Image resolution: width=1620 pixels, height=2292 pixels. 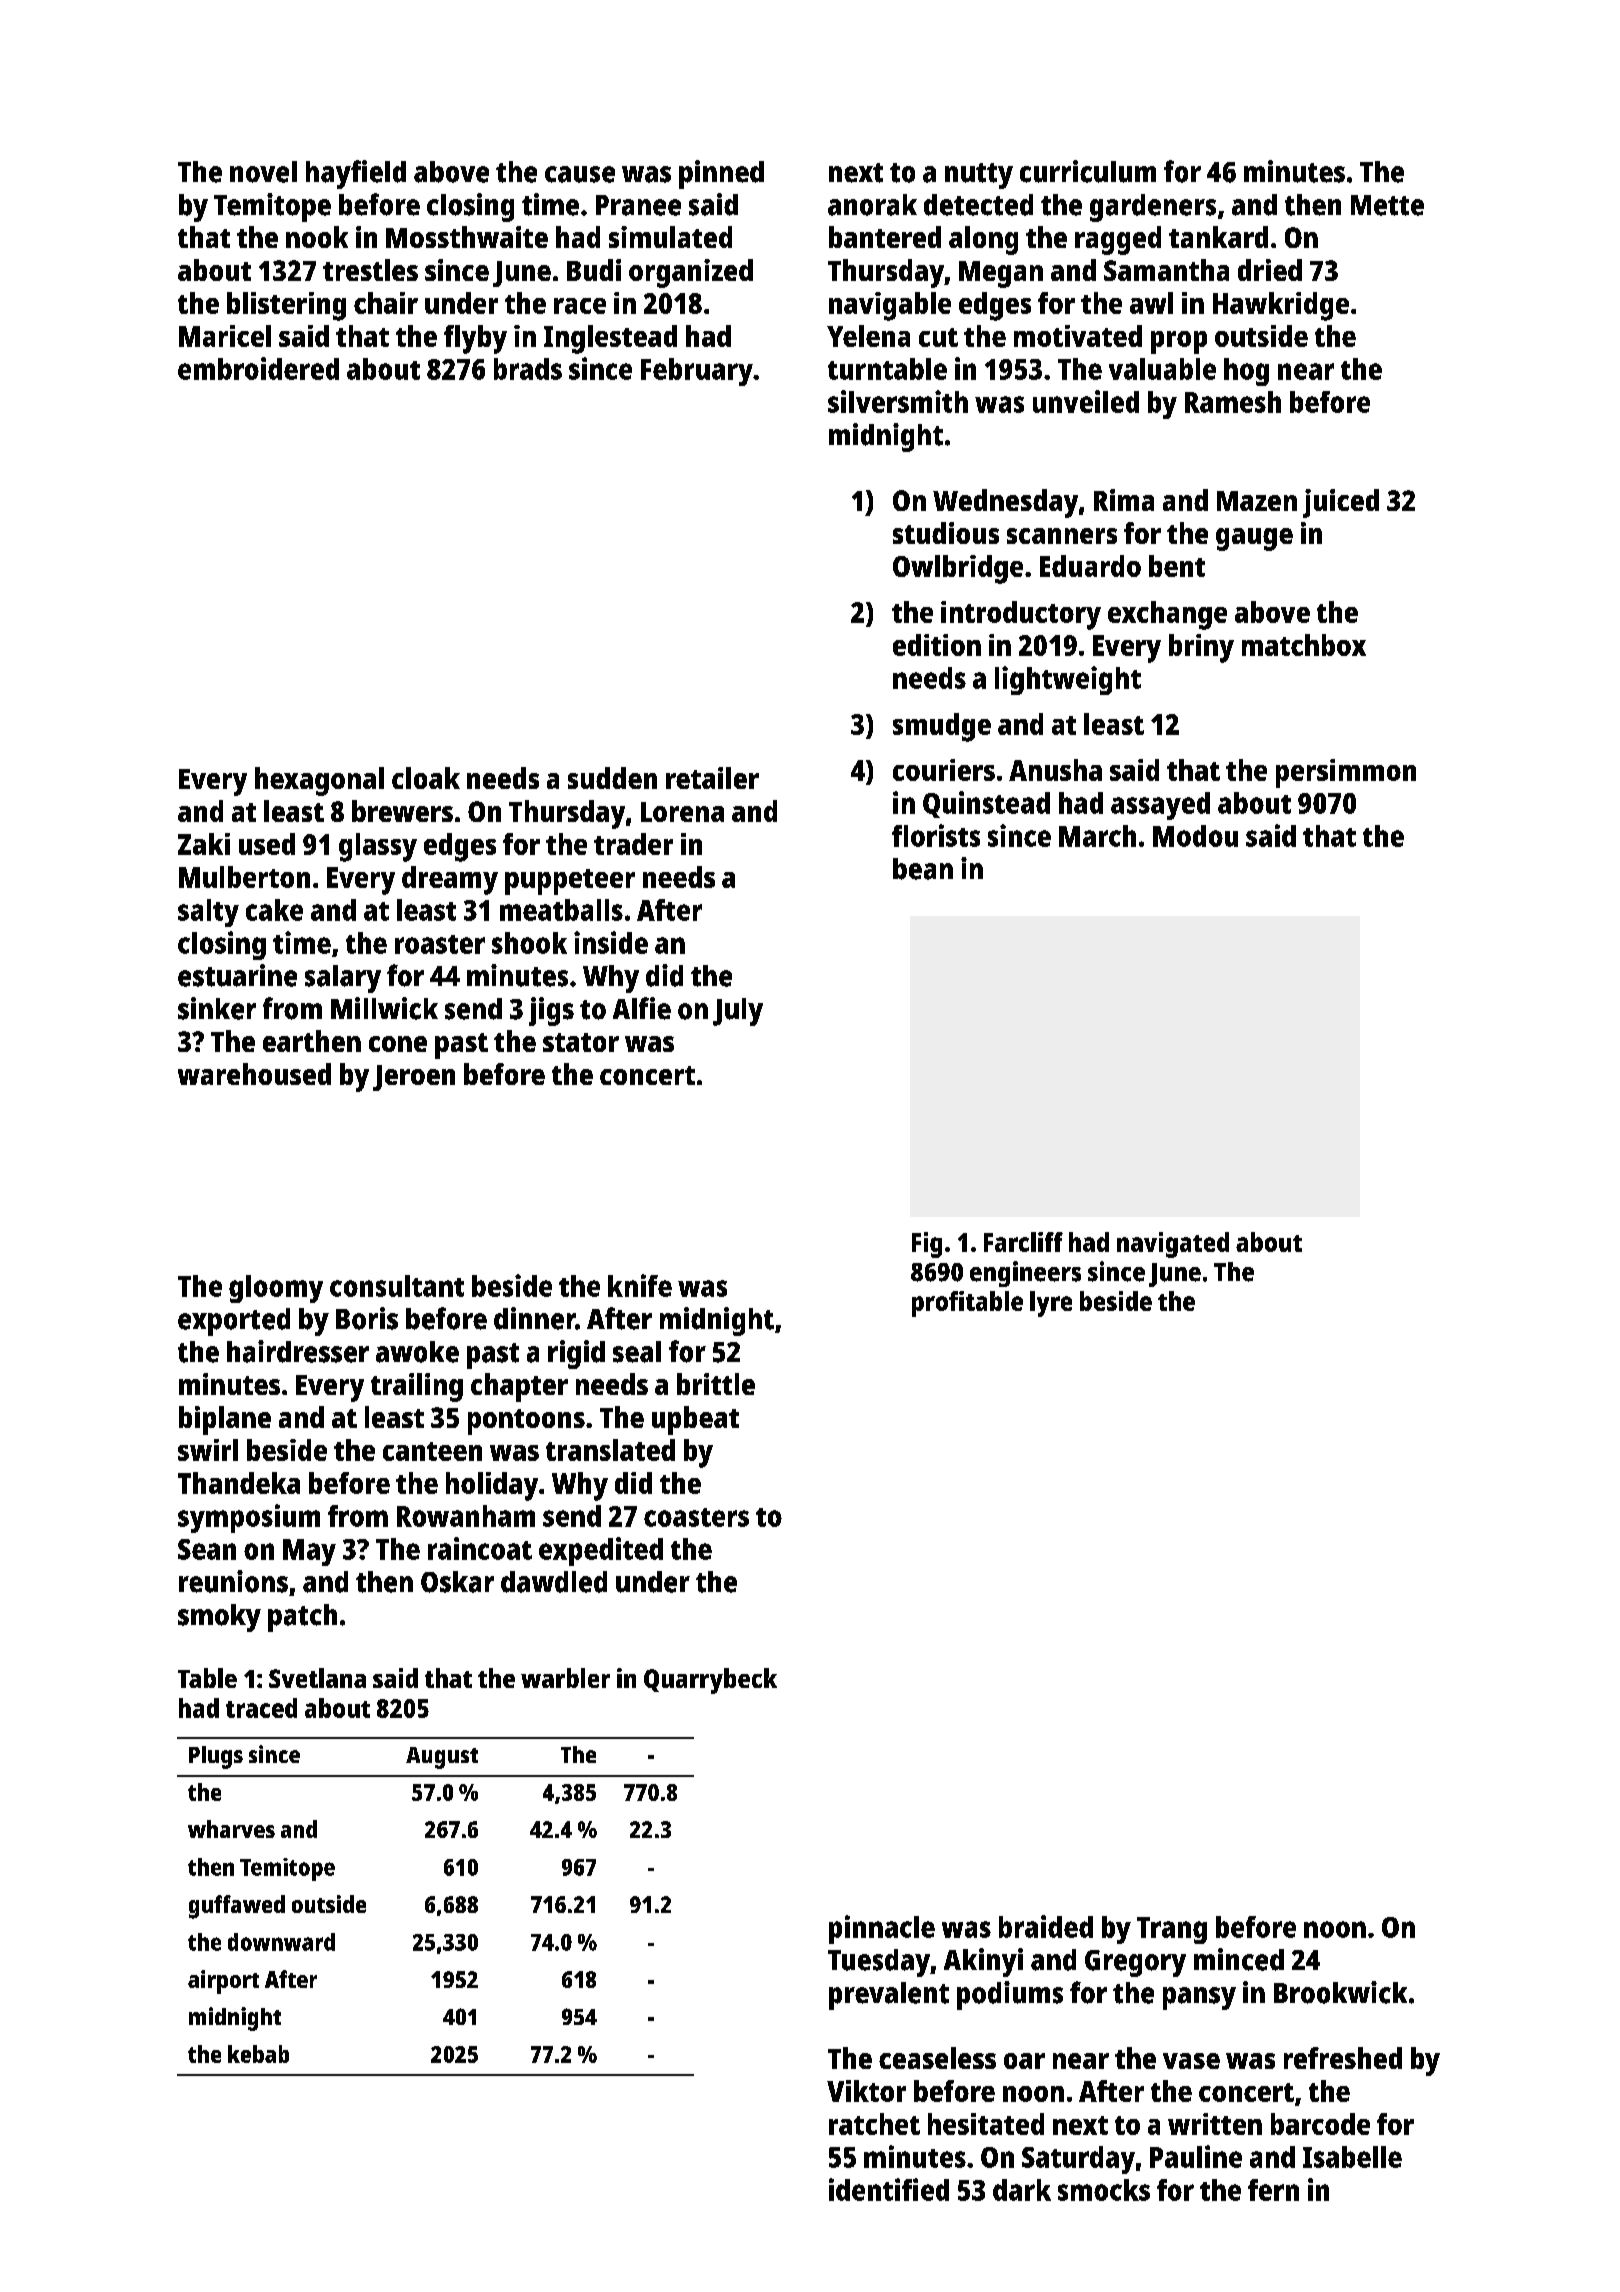 I want to click on July, so click(x=738, y=1012).
